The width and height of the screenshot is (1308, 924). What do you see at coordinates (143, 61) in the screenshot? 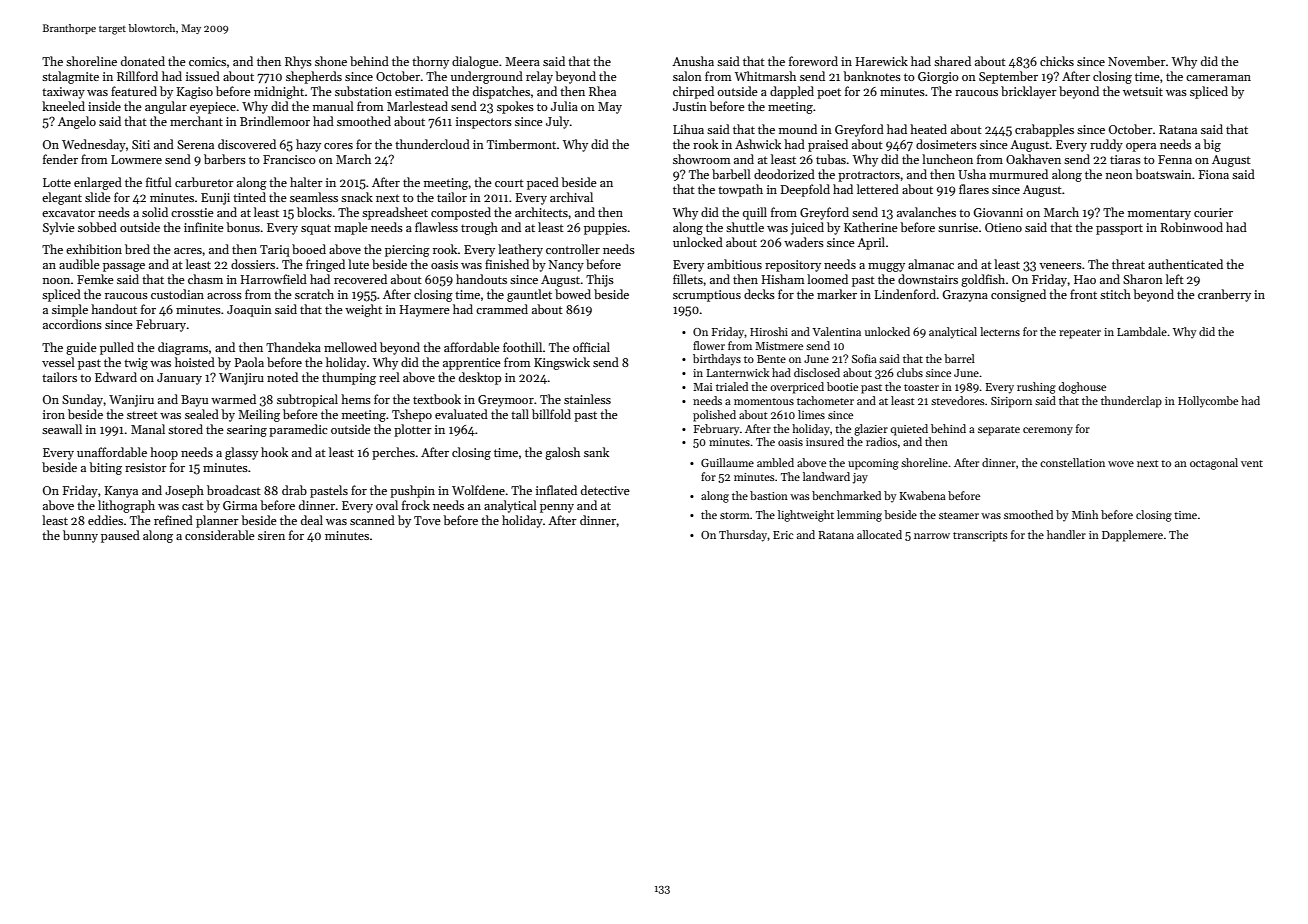
I see `donated` at bounding box center [143, 61].
